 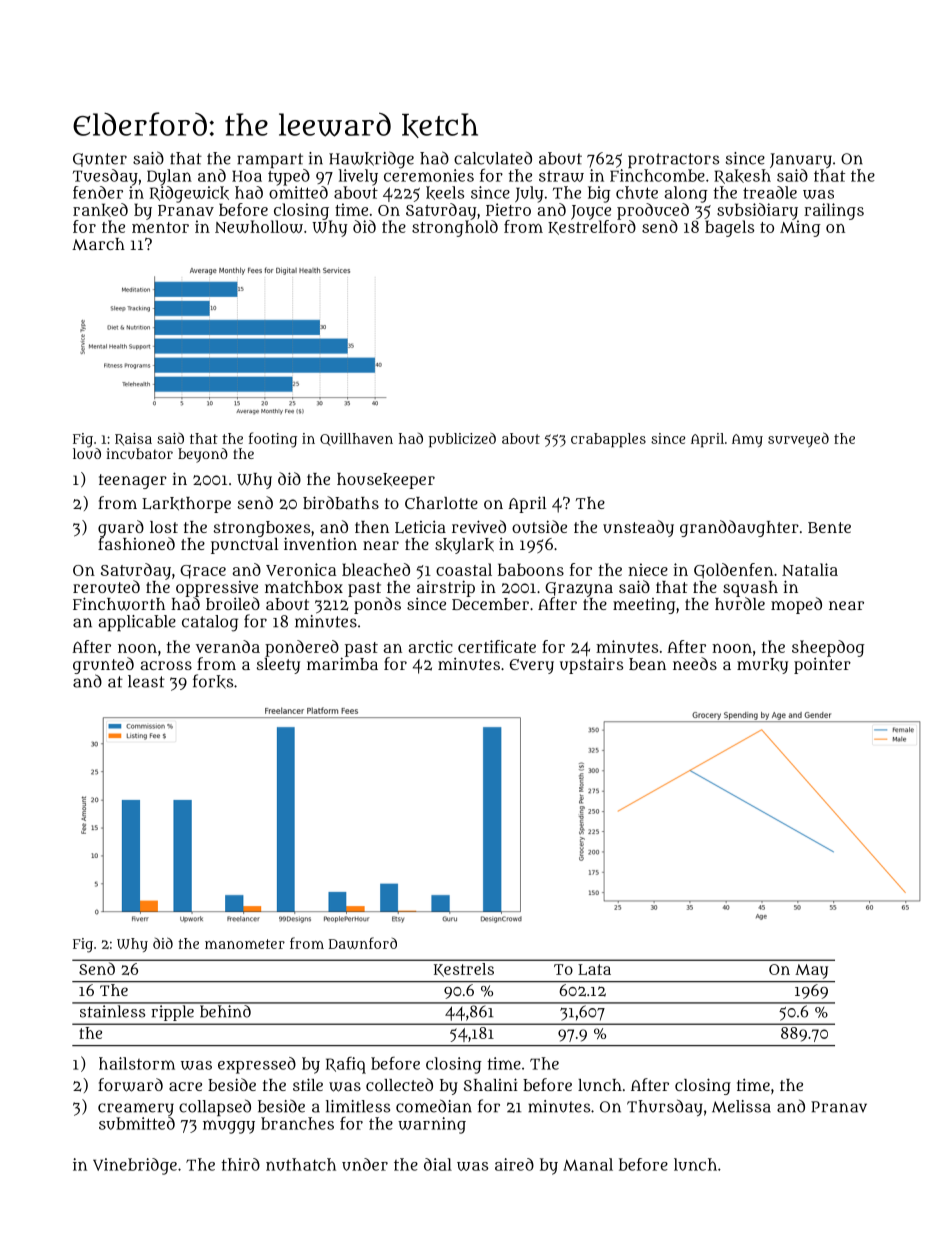 I want to click on marimba, so click(x=342, y=663).
